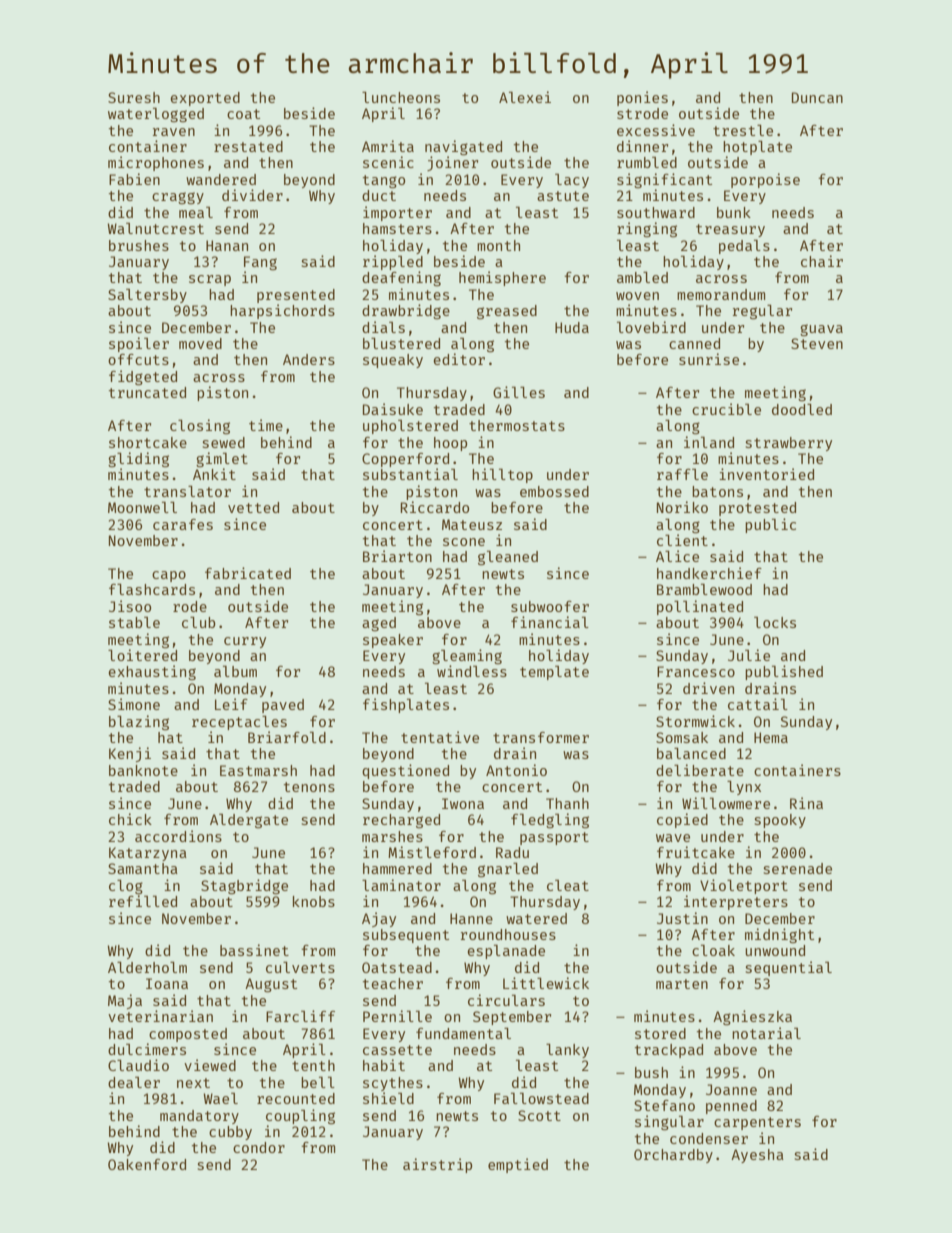 The width and height of the screenshot is (952, 1233). I want to click on teacher, so click(393, 983).
